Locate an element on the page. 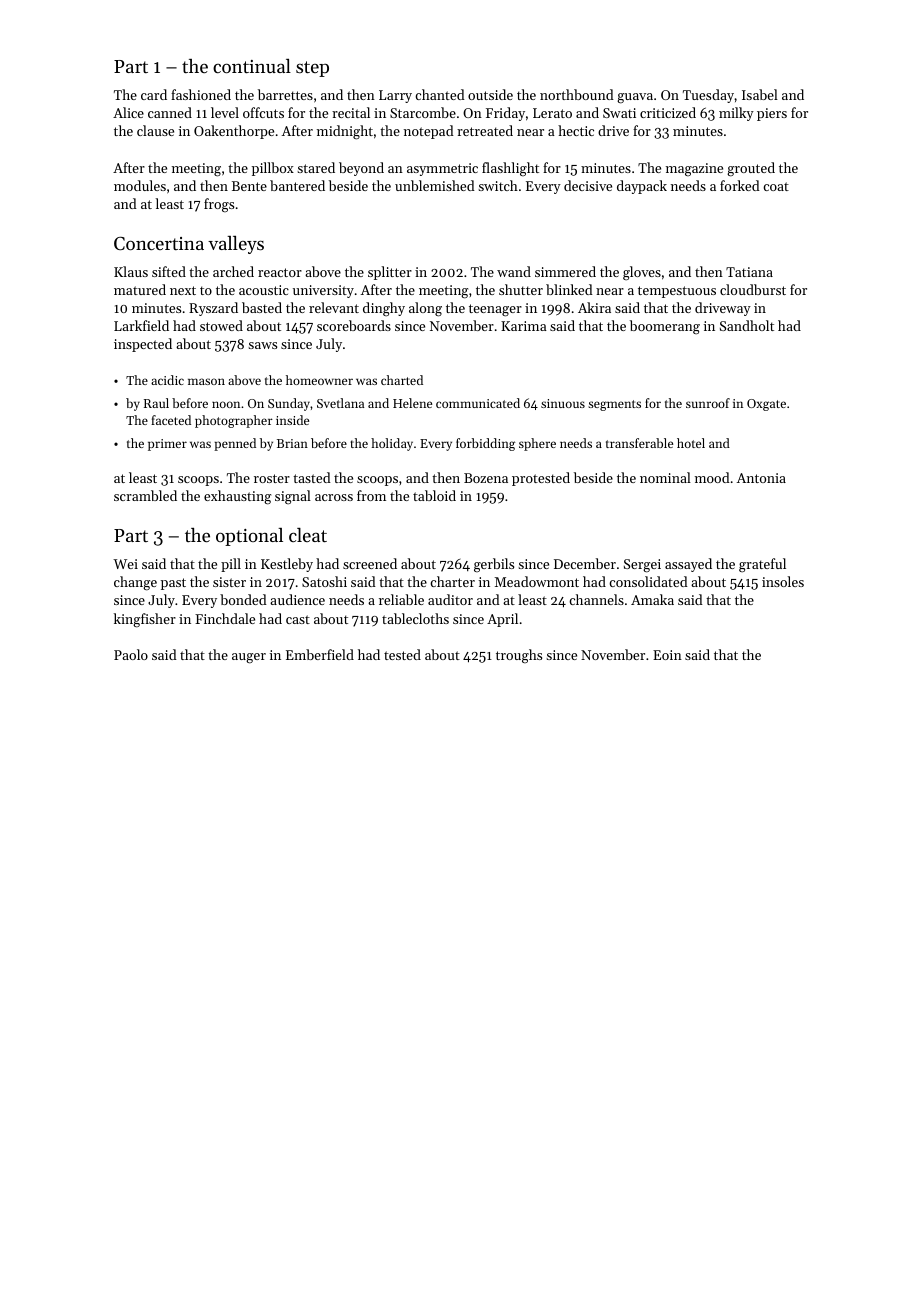  Tatiana is located at coordinates (749, 272).
